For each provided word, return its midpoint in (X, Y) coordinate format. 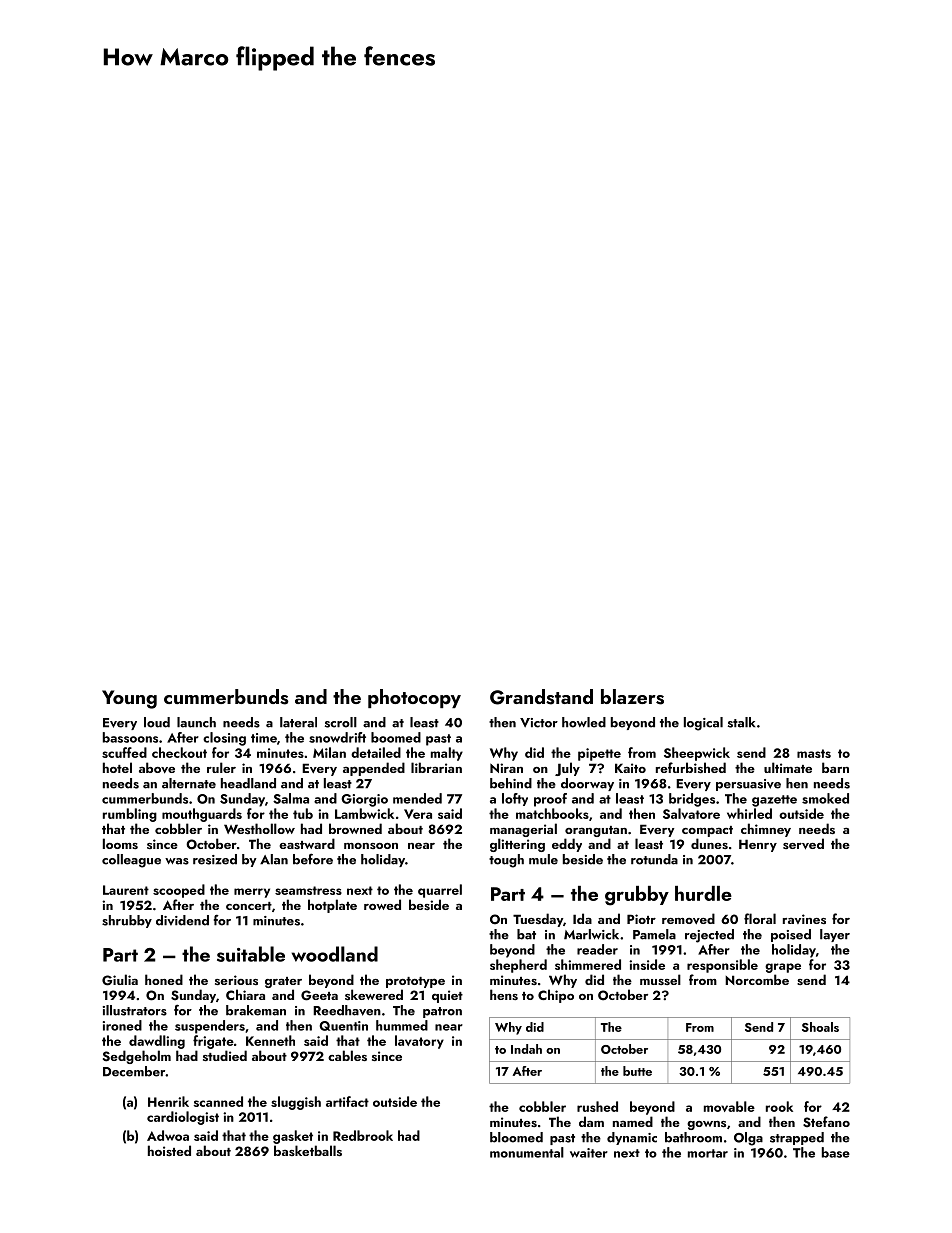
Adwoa (168, 1135)
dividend (182, 920)
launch (196, 722)
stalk (741, 722)
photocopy (414, 698)
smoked (825, 798)
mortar (708, 1153)
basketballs (308, 1150)
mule (543, 859)
